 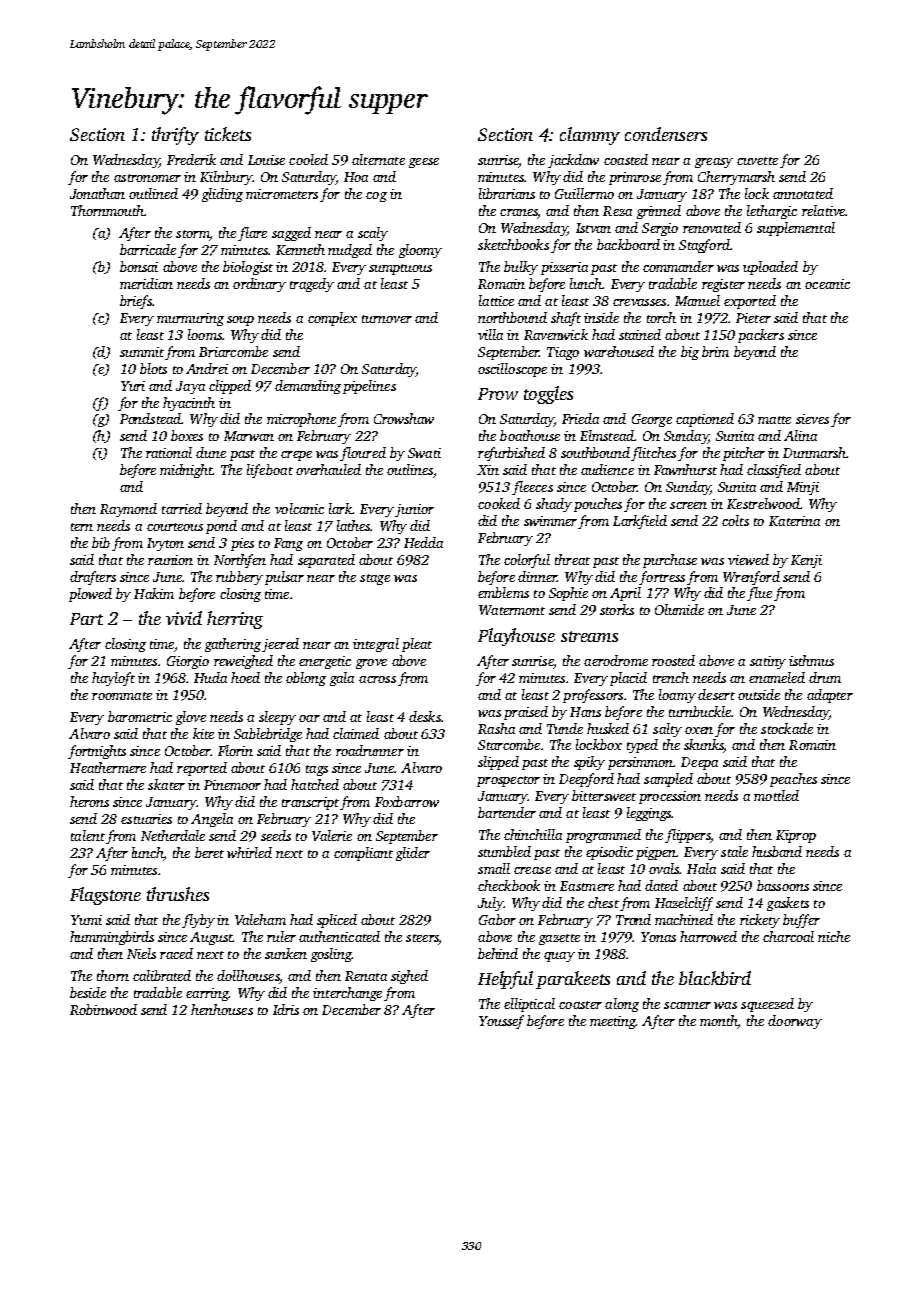 I want to click on Swati, so click(x=424, y=453).
